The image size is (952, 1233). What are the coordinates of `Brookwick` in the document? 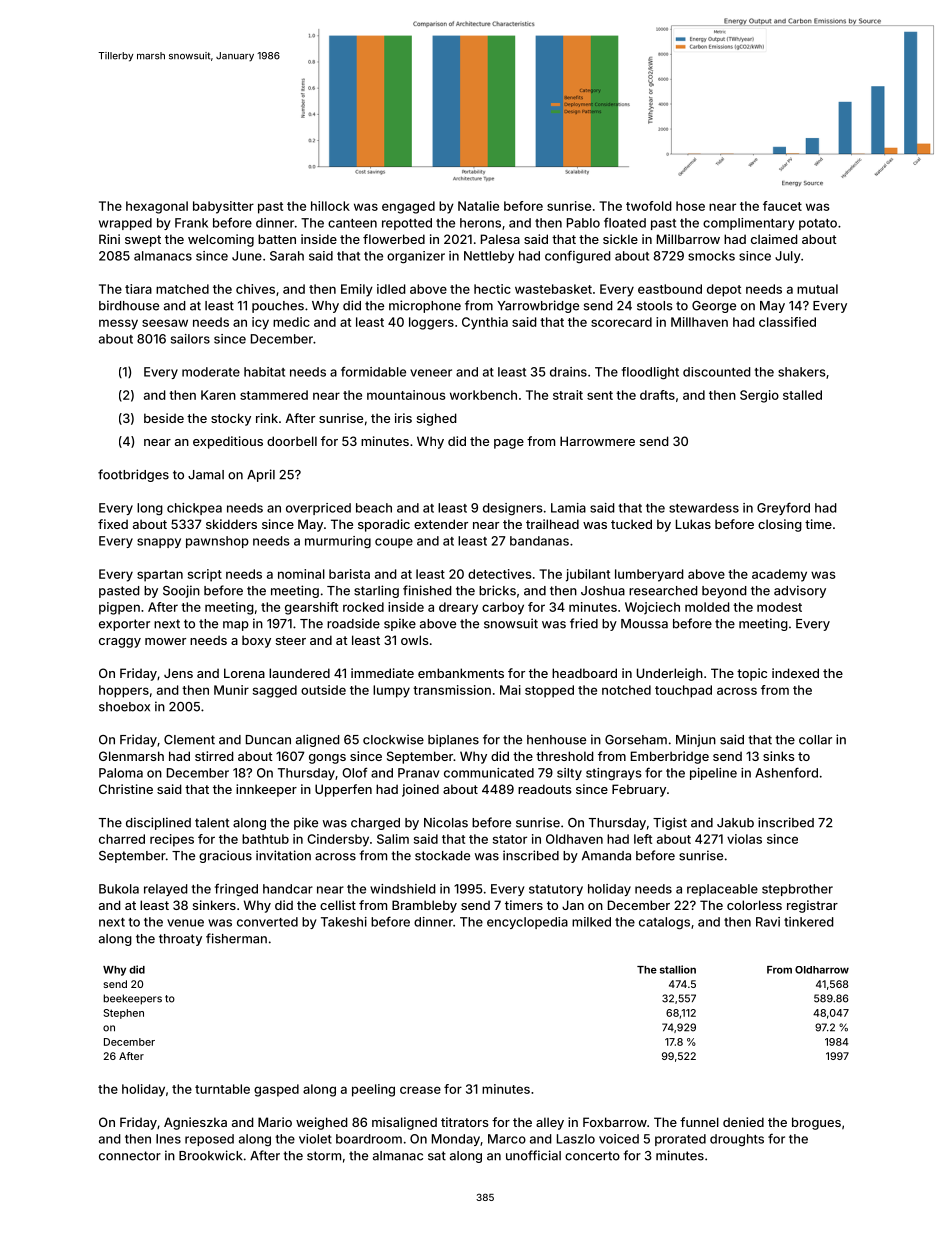 It's located at (210, 1155).
